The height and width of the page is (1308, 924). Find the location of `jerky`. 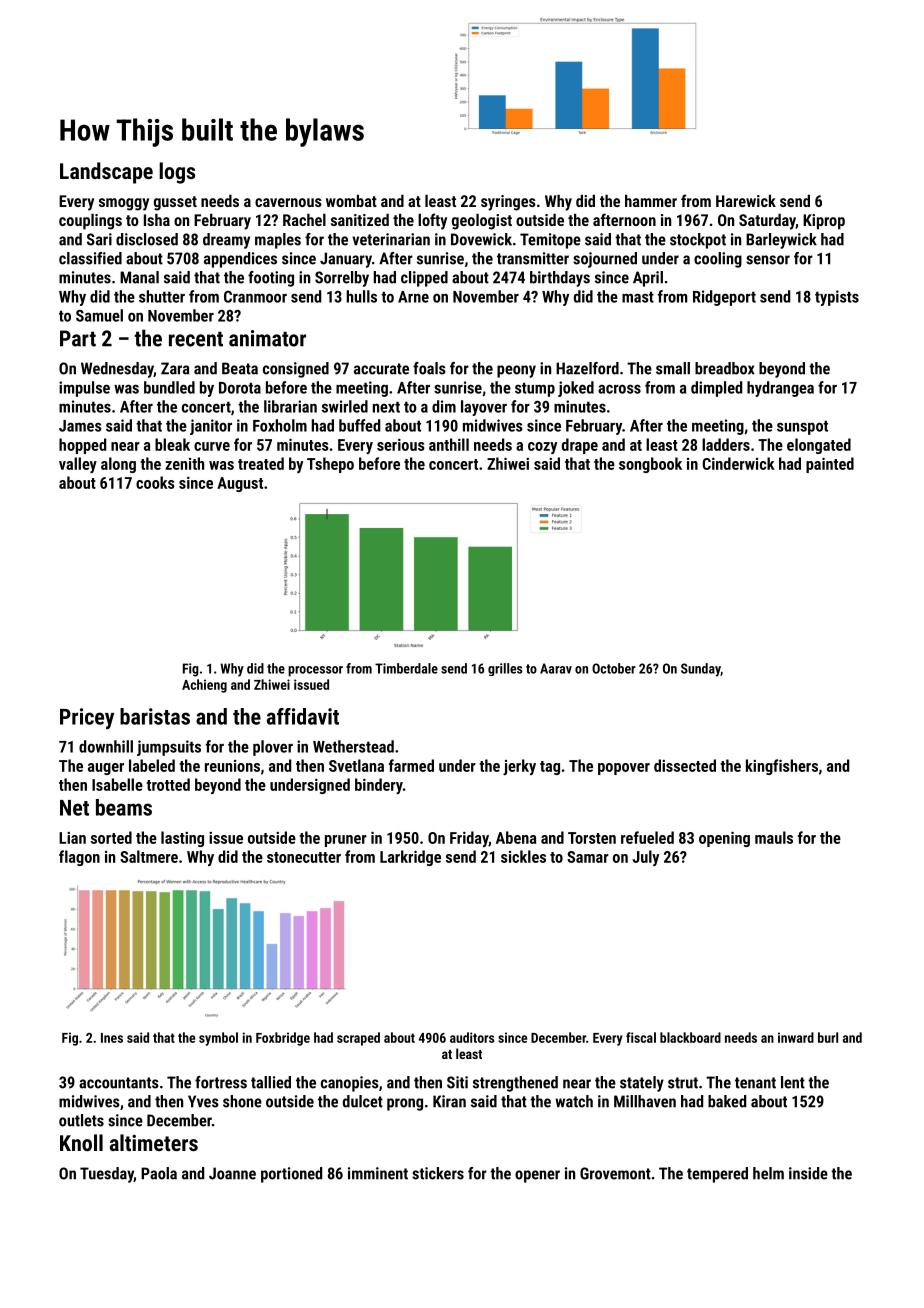

jerky is located at coordinates (519, 767).
